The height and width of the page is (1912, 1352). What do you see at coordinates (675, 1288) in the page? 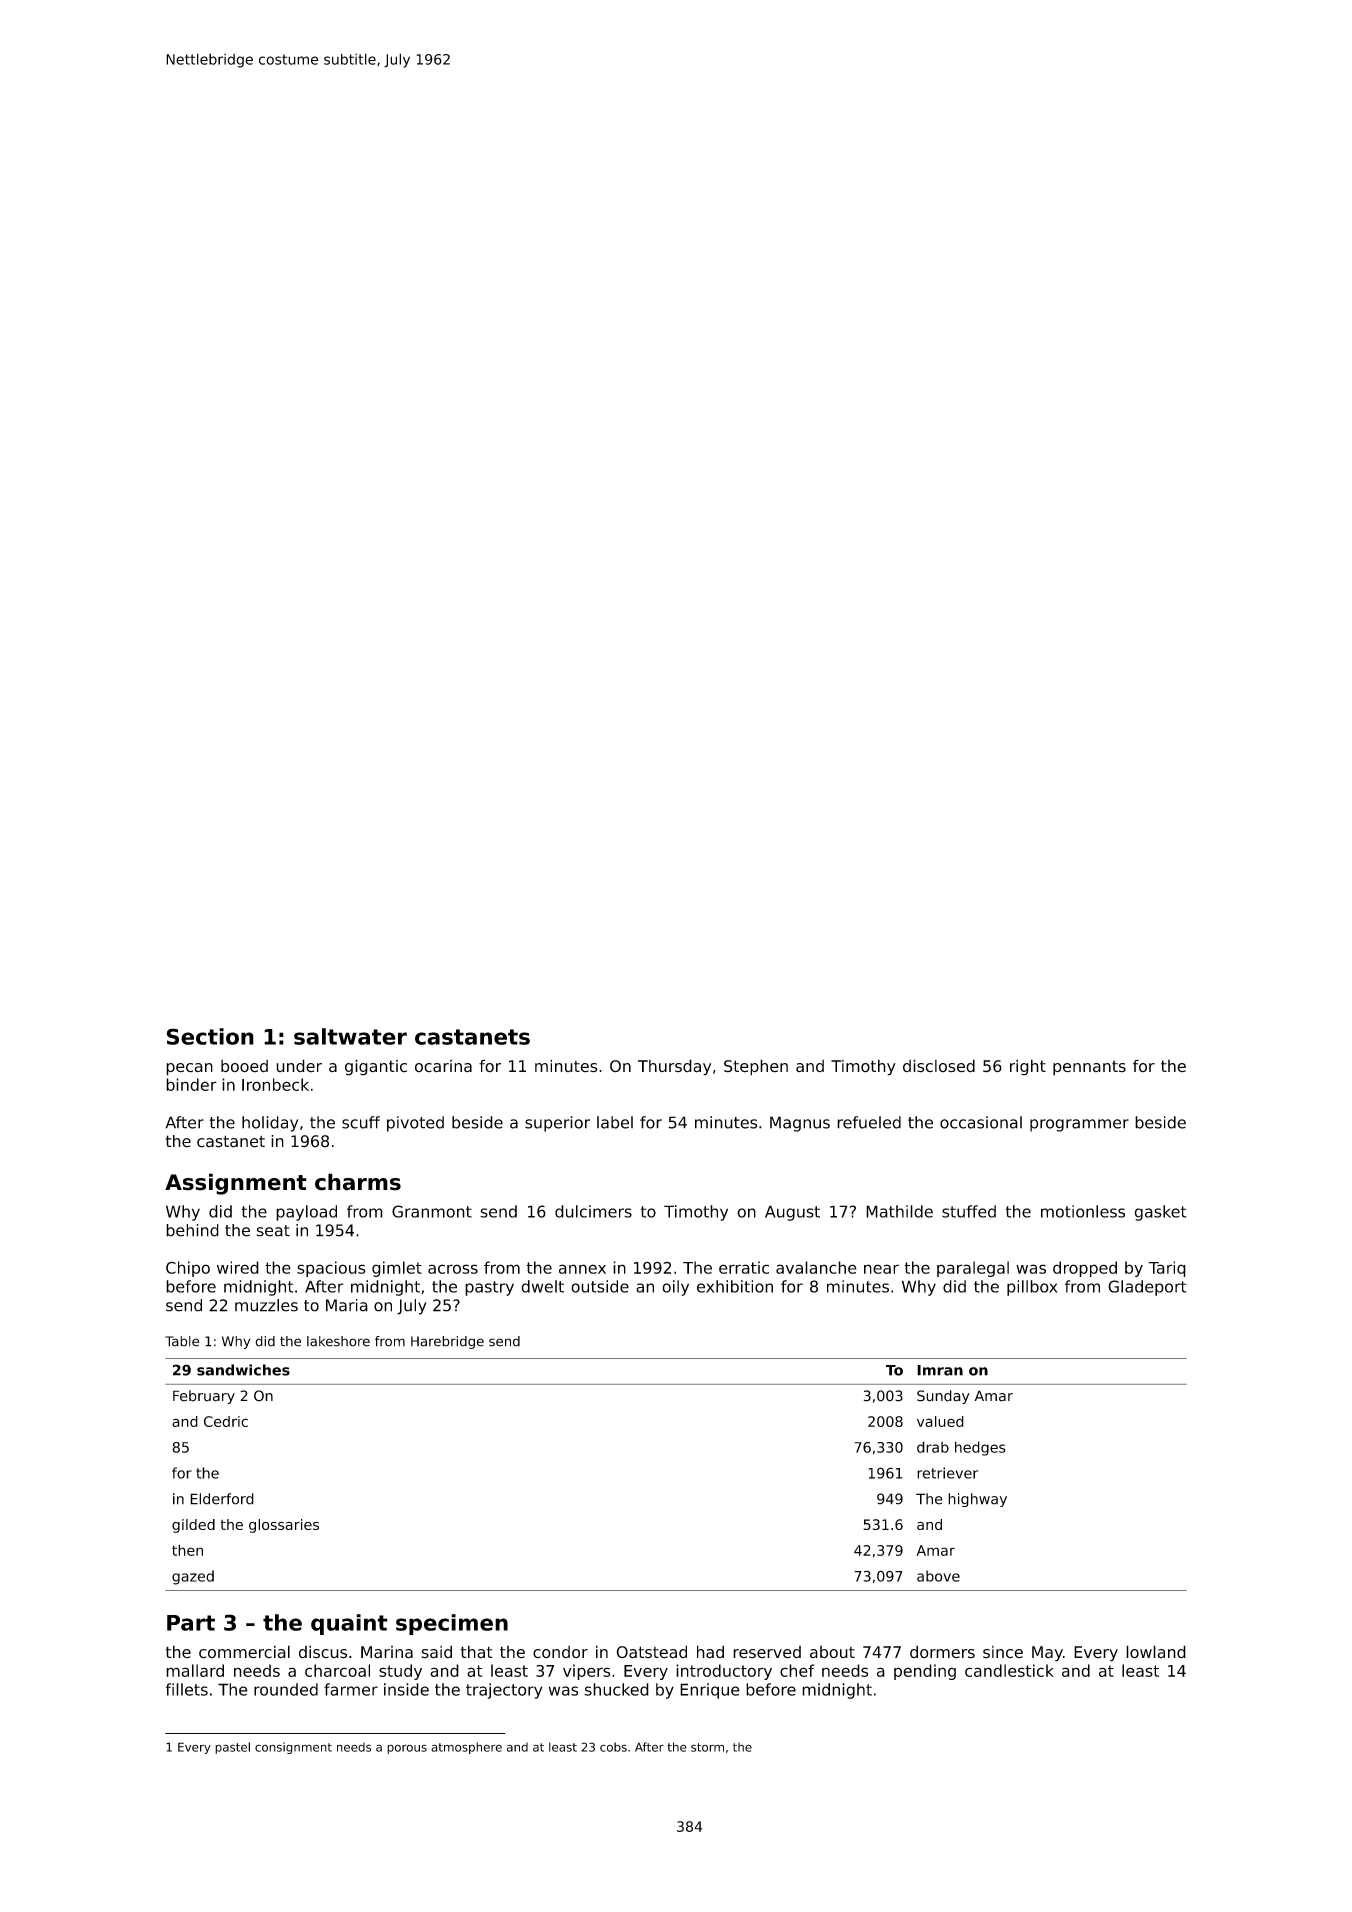
I see `oily` at bounding box center [675, 1288].
